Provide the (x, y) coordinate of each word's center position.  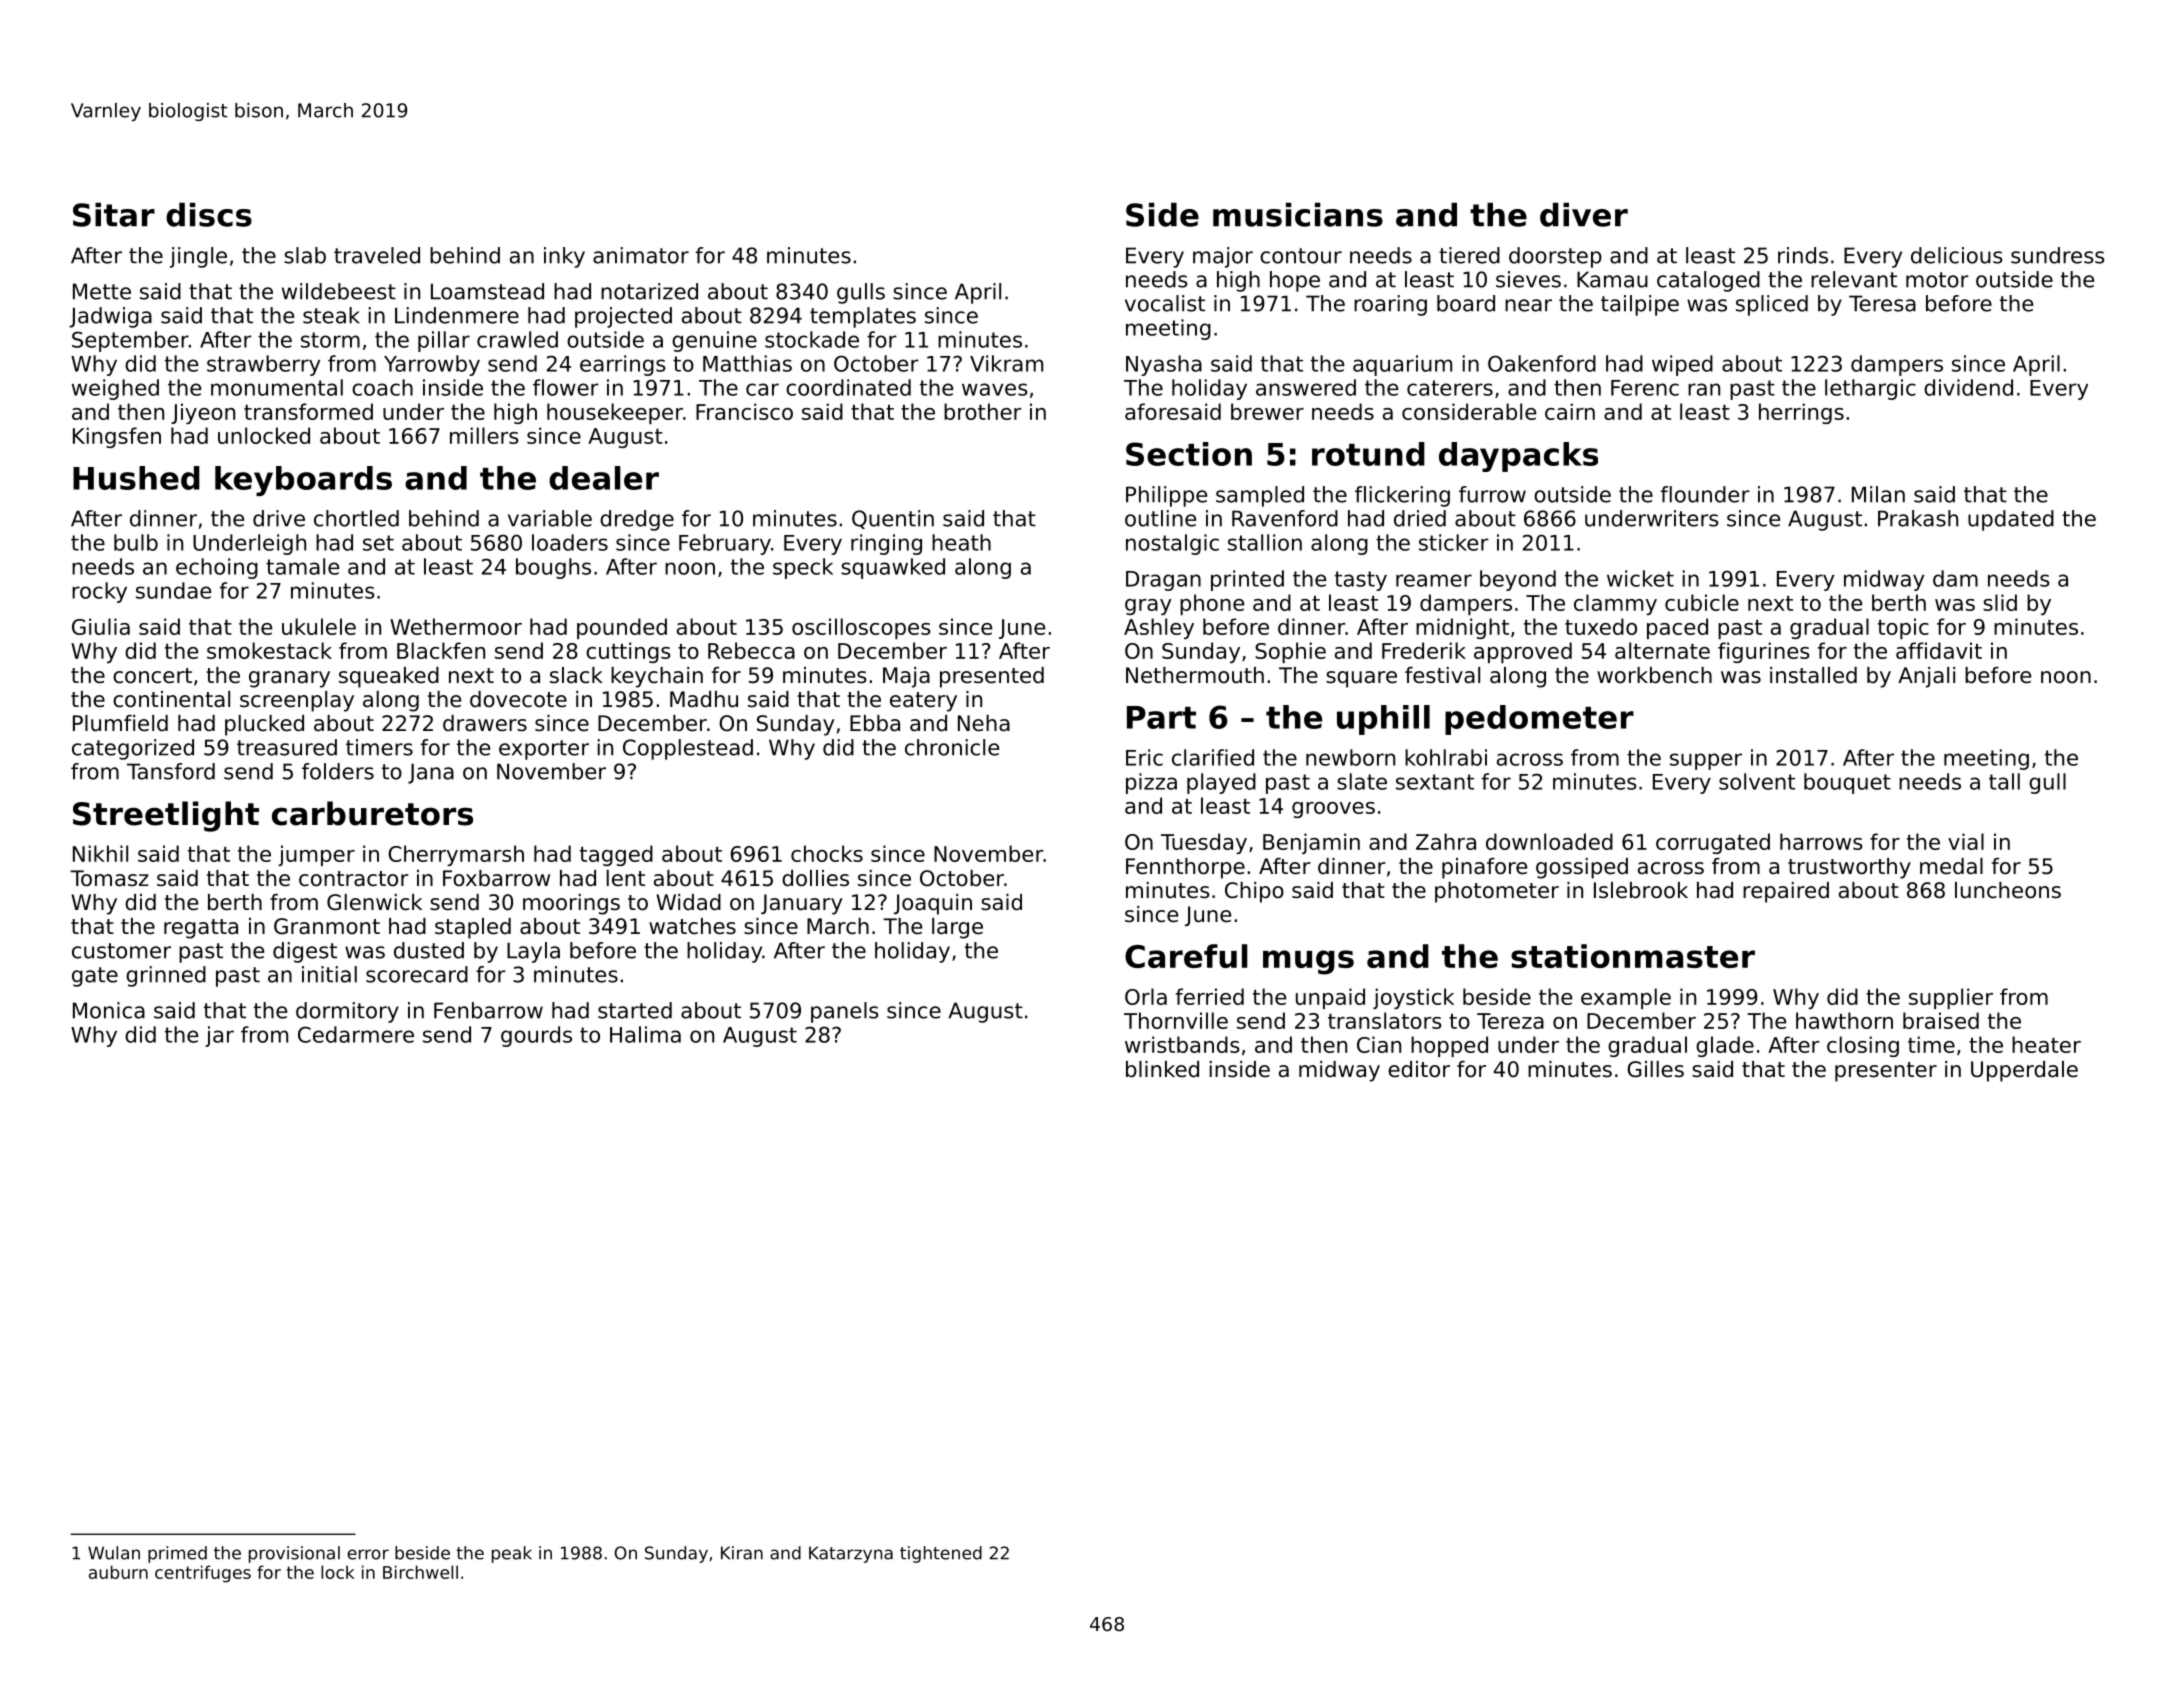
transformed (308, 411)
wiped (1682, 365)
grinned (166, 976)
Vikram (1006, 363)
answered (1306, 387)
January (801, 904)
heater (2046, 1044)
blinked (1162, 1069)
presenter (1886, 1072)
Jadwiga (110, 317)
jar (219, 1036)
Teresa (1882, 303)
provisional (294, 1554)
